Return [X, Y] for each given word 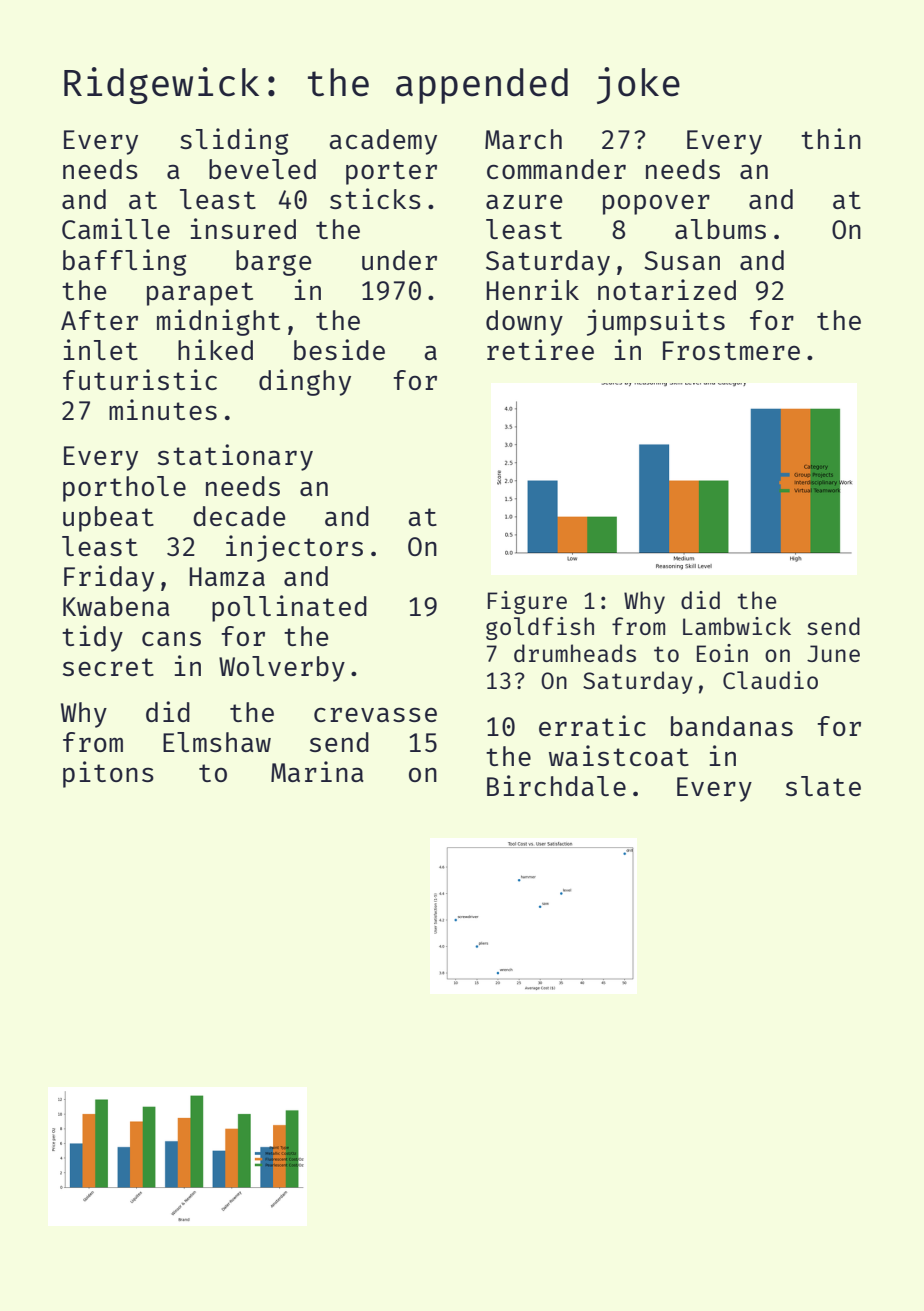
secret [108, 667]
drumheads [575, 653]
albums [720, 229]
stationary [235, 457]
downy [524, 323]
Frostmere [731, 350]
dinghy [305, 382]
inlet [101, 349]
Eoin [722, 653]
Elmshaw [217, 742]
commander [556, 169]
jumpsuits [656, 322]
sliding [234, 141]
